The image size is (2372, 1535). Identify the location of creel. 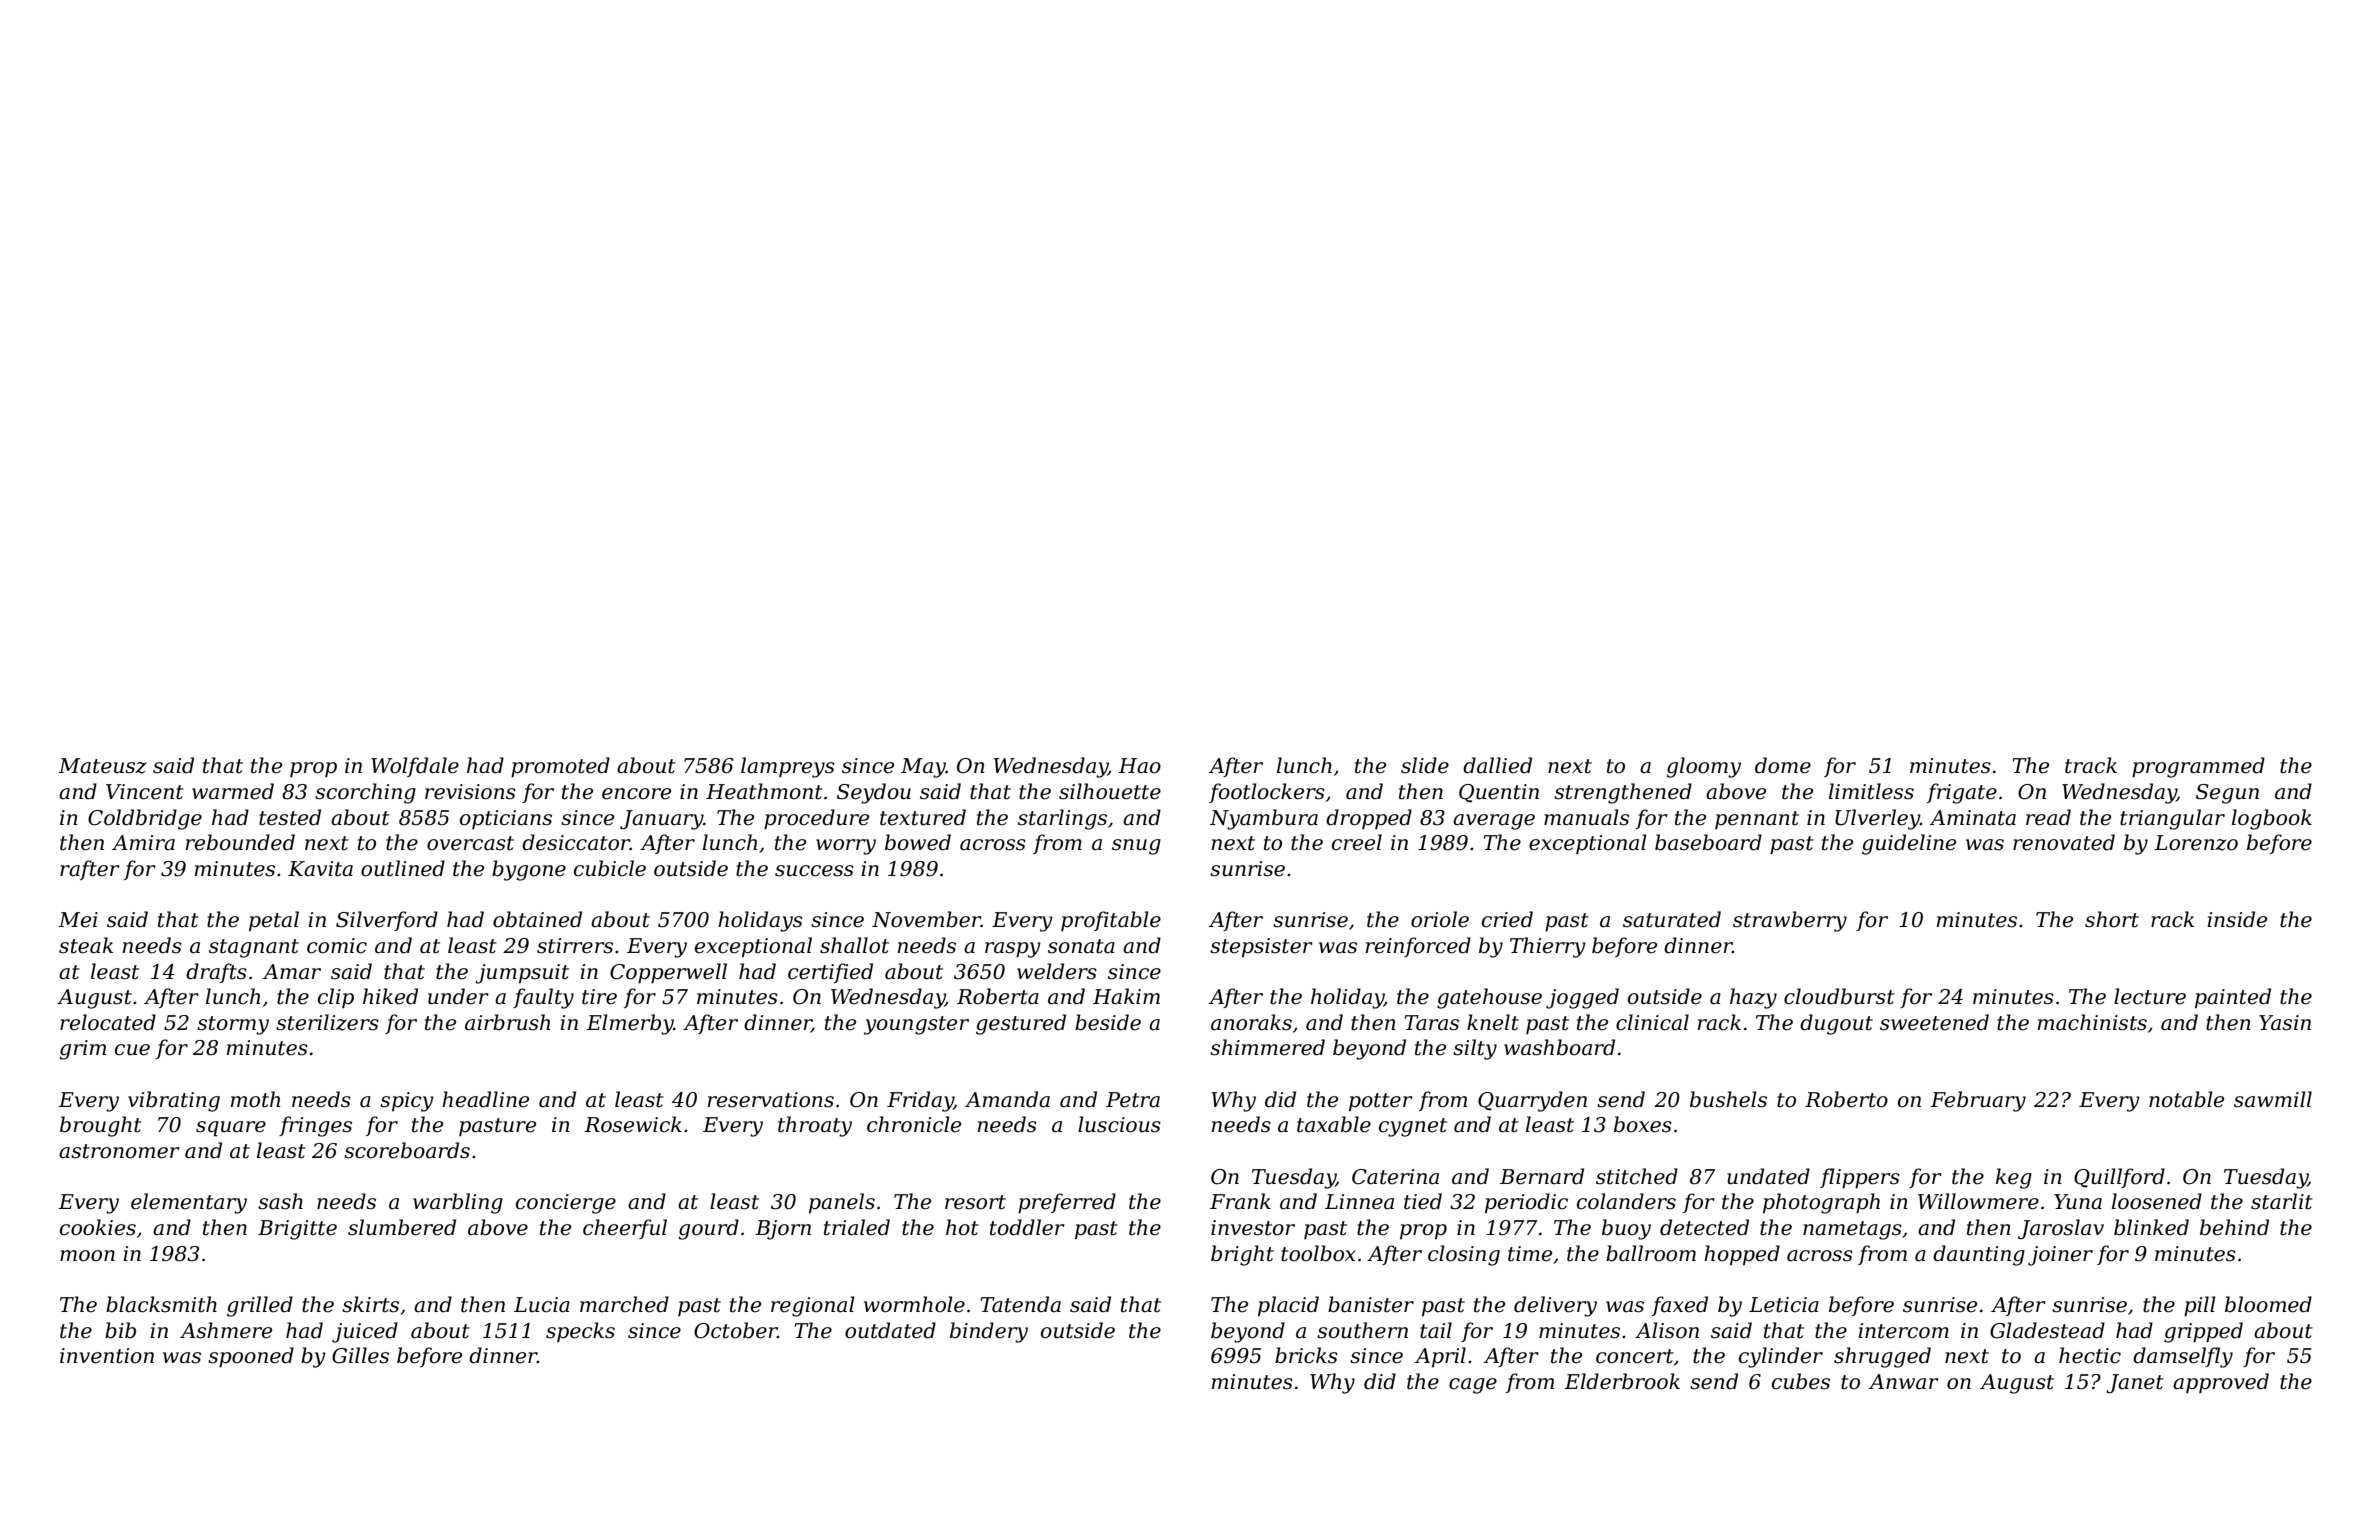
(1357, 842).
